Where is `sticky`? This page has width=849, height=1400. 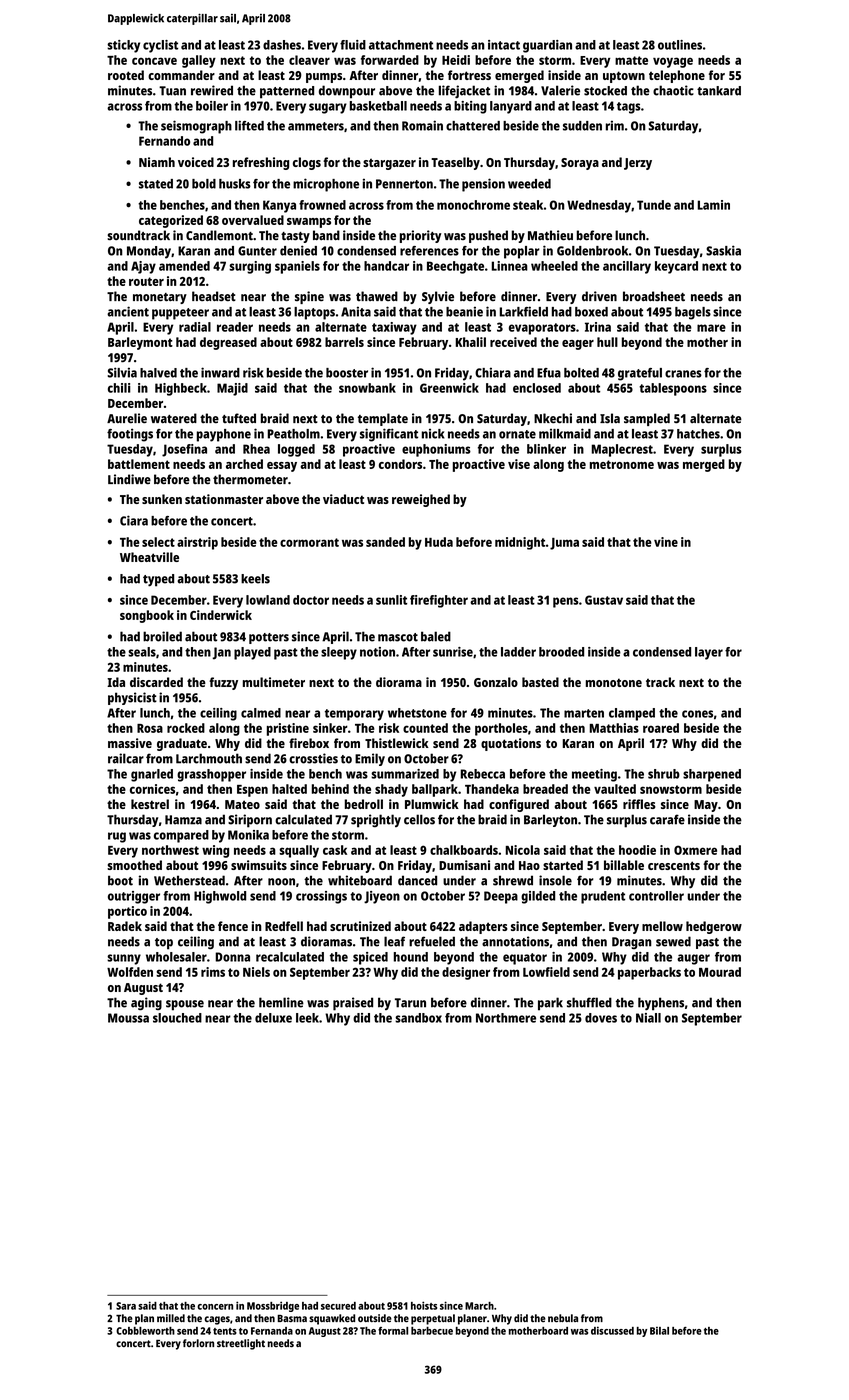 sticky is located at coordinates (123, 46).
